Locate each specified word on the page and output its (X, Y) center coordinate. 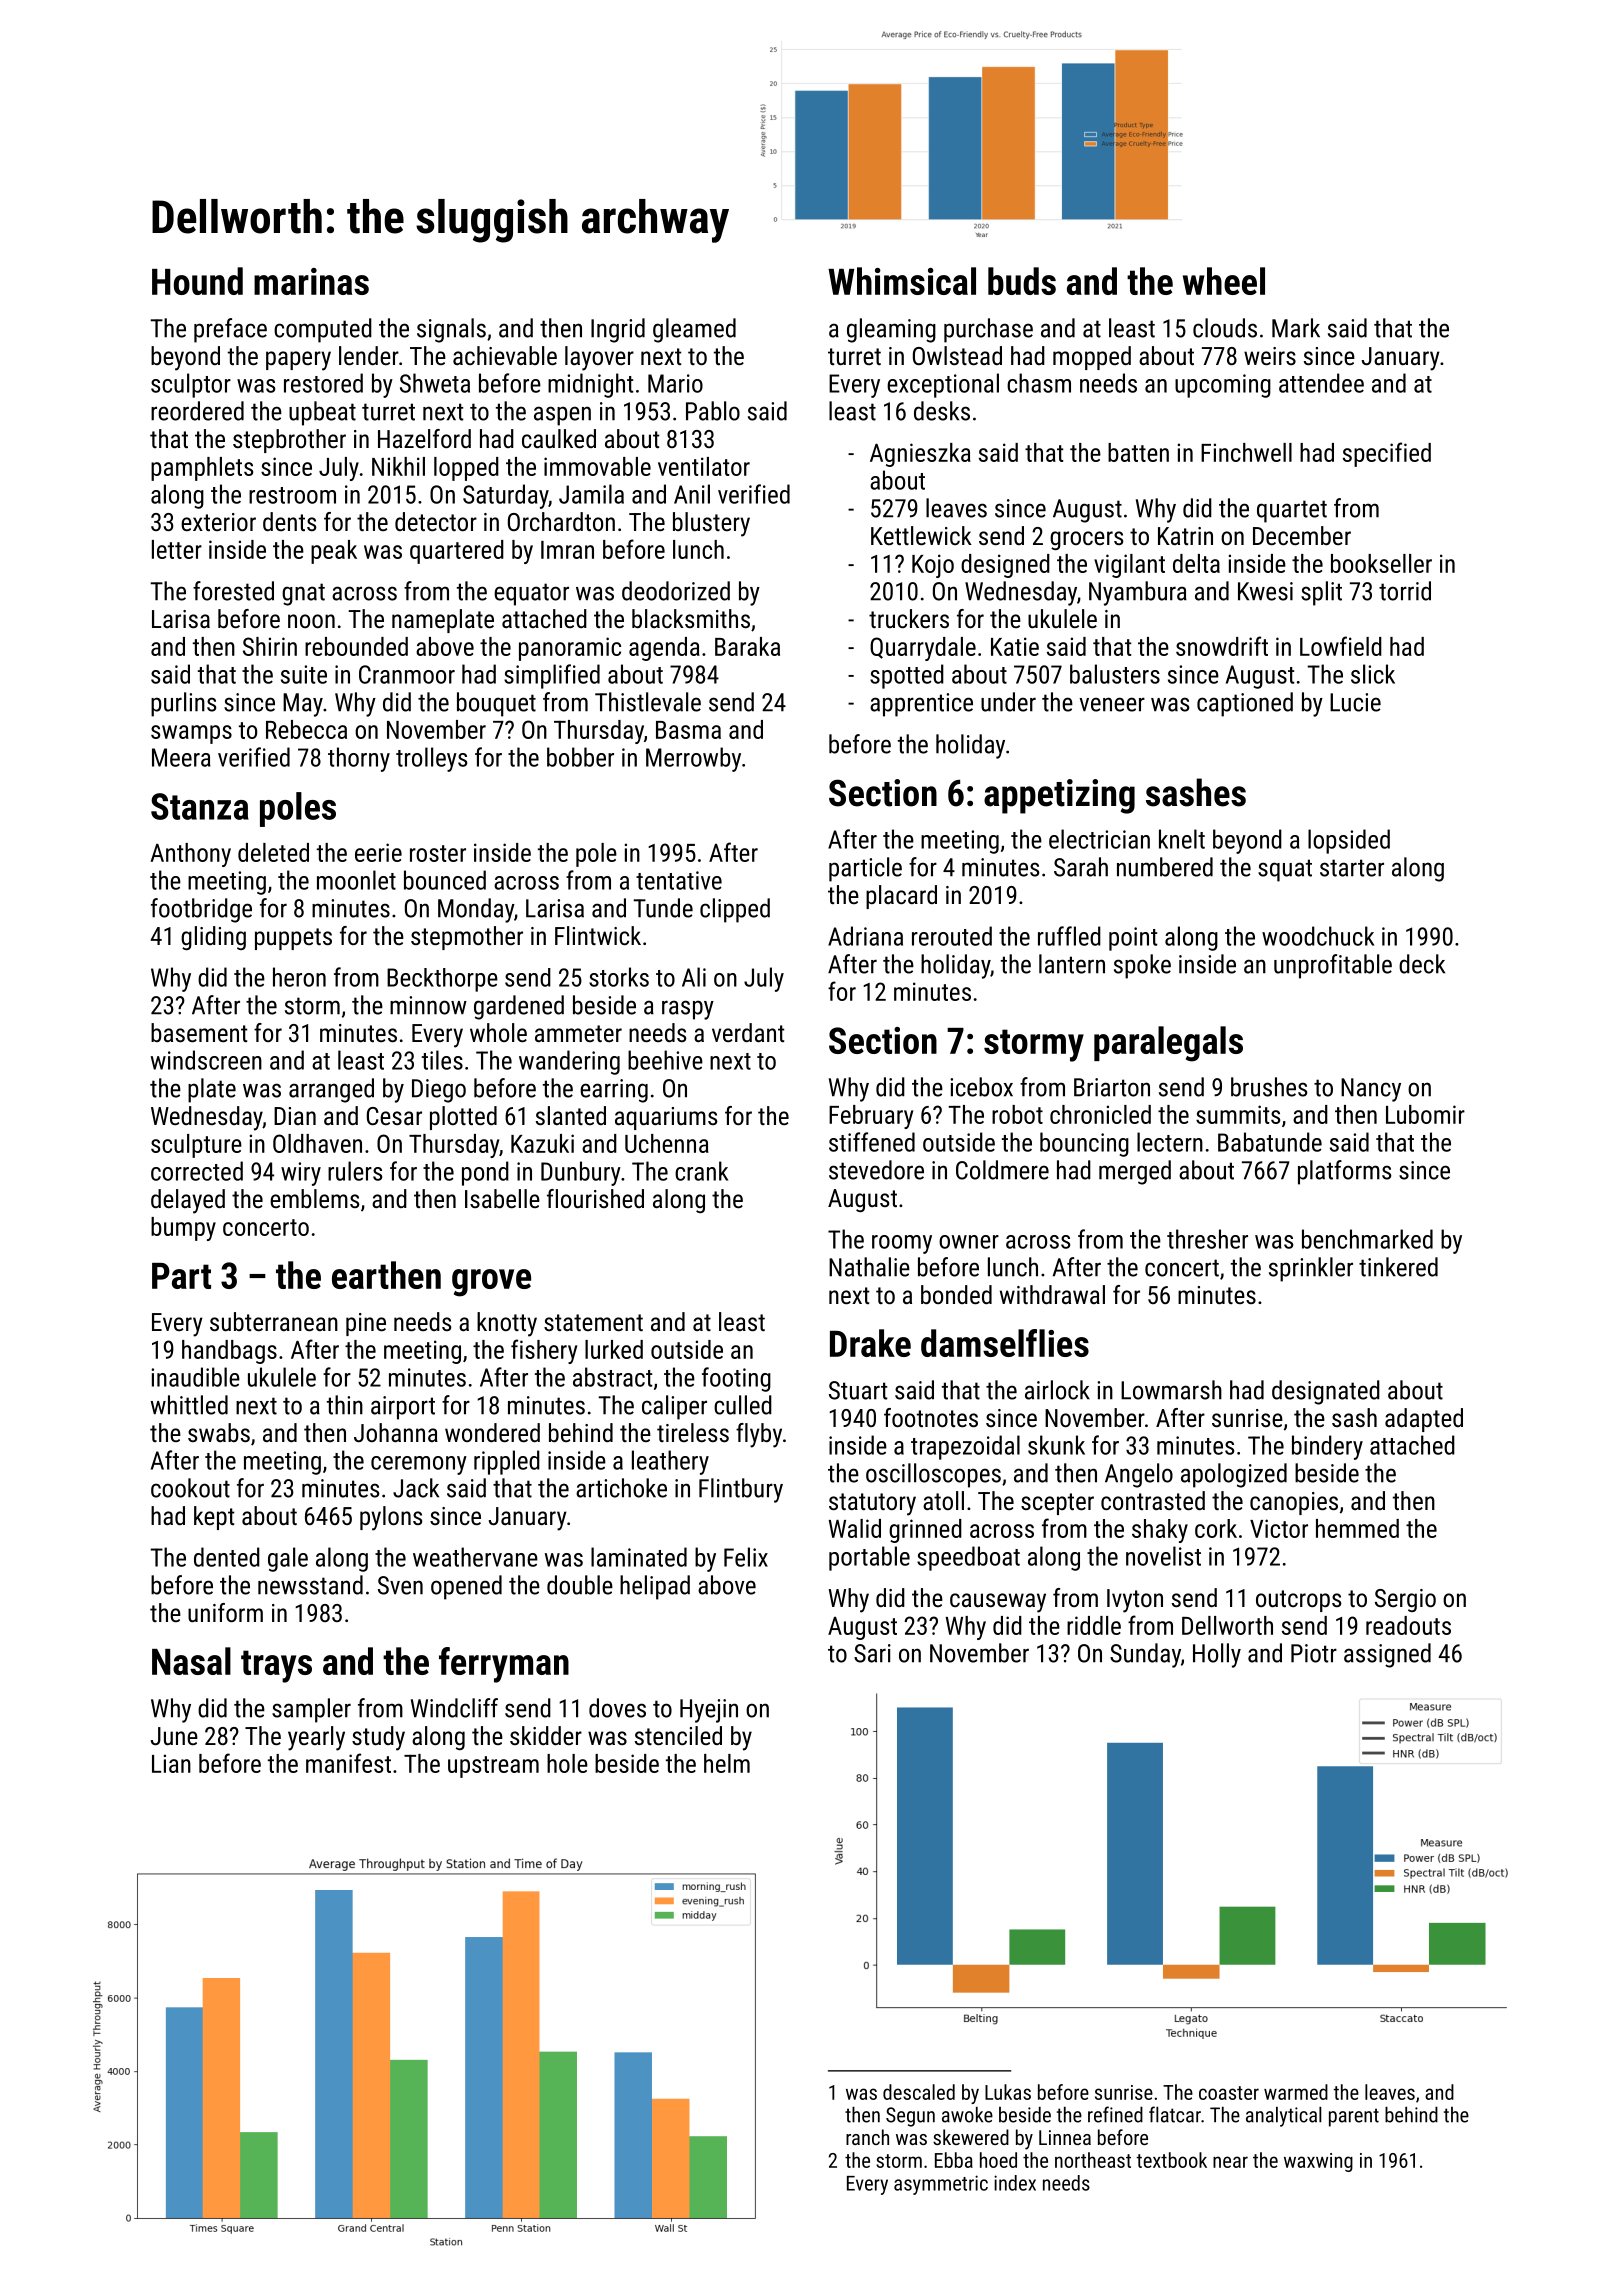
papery (298, 361)
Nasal (191, 1661)
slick (1373, 674)
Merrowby (693, 759)
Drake (870, 1343)
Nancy (1371, 1090)
